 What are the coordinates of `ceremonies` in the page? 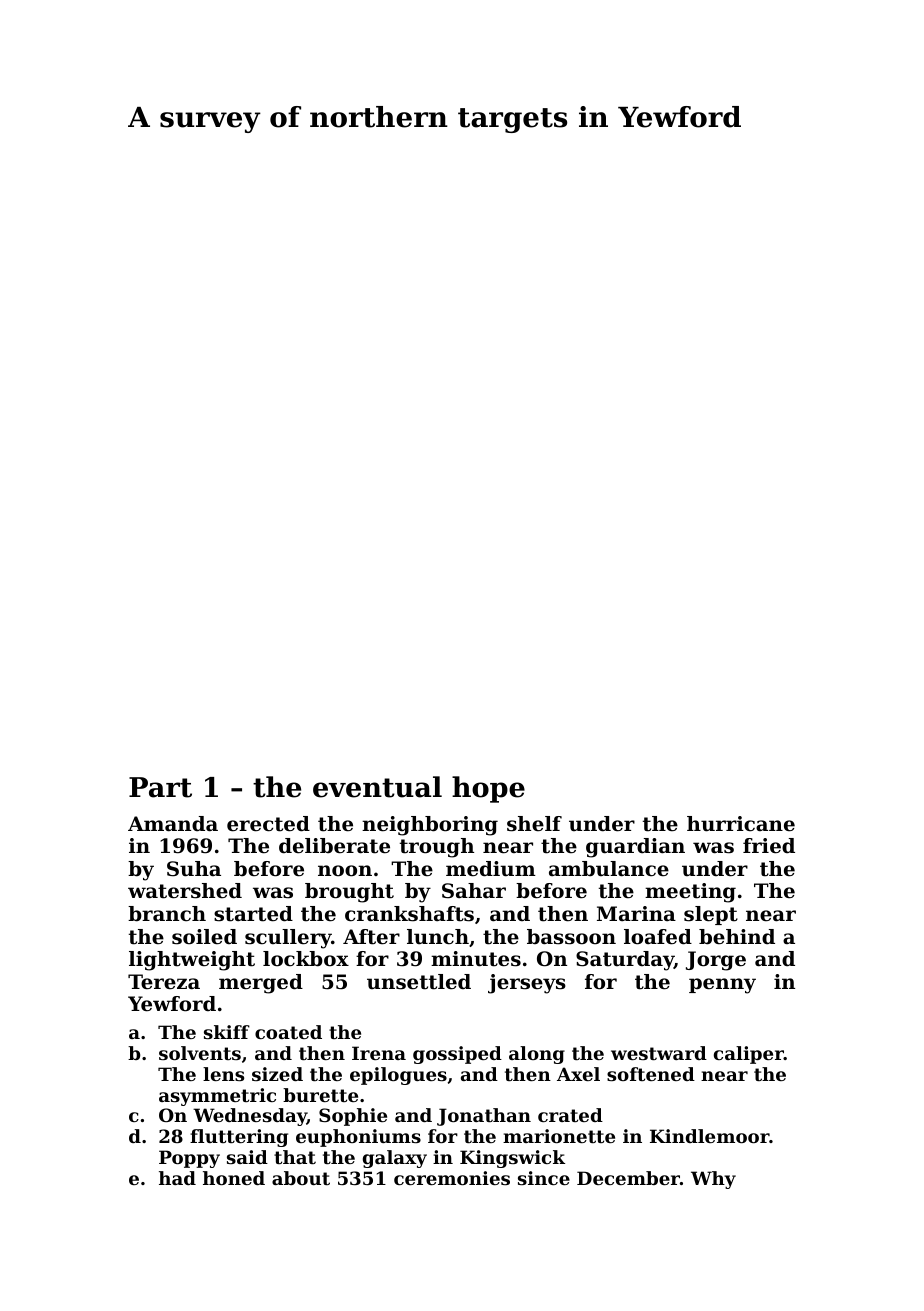 It's located at (452, 1178).
